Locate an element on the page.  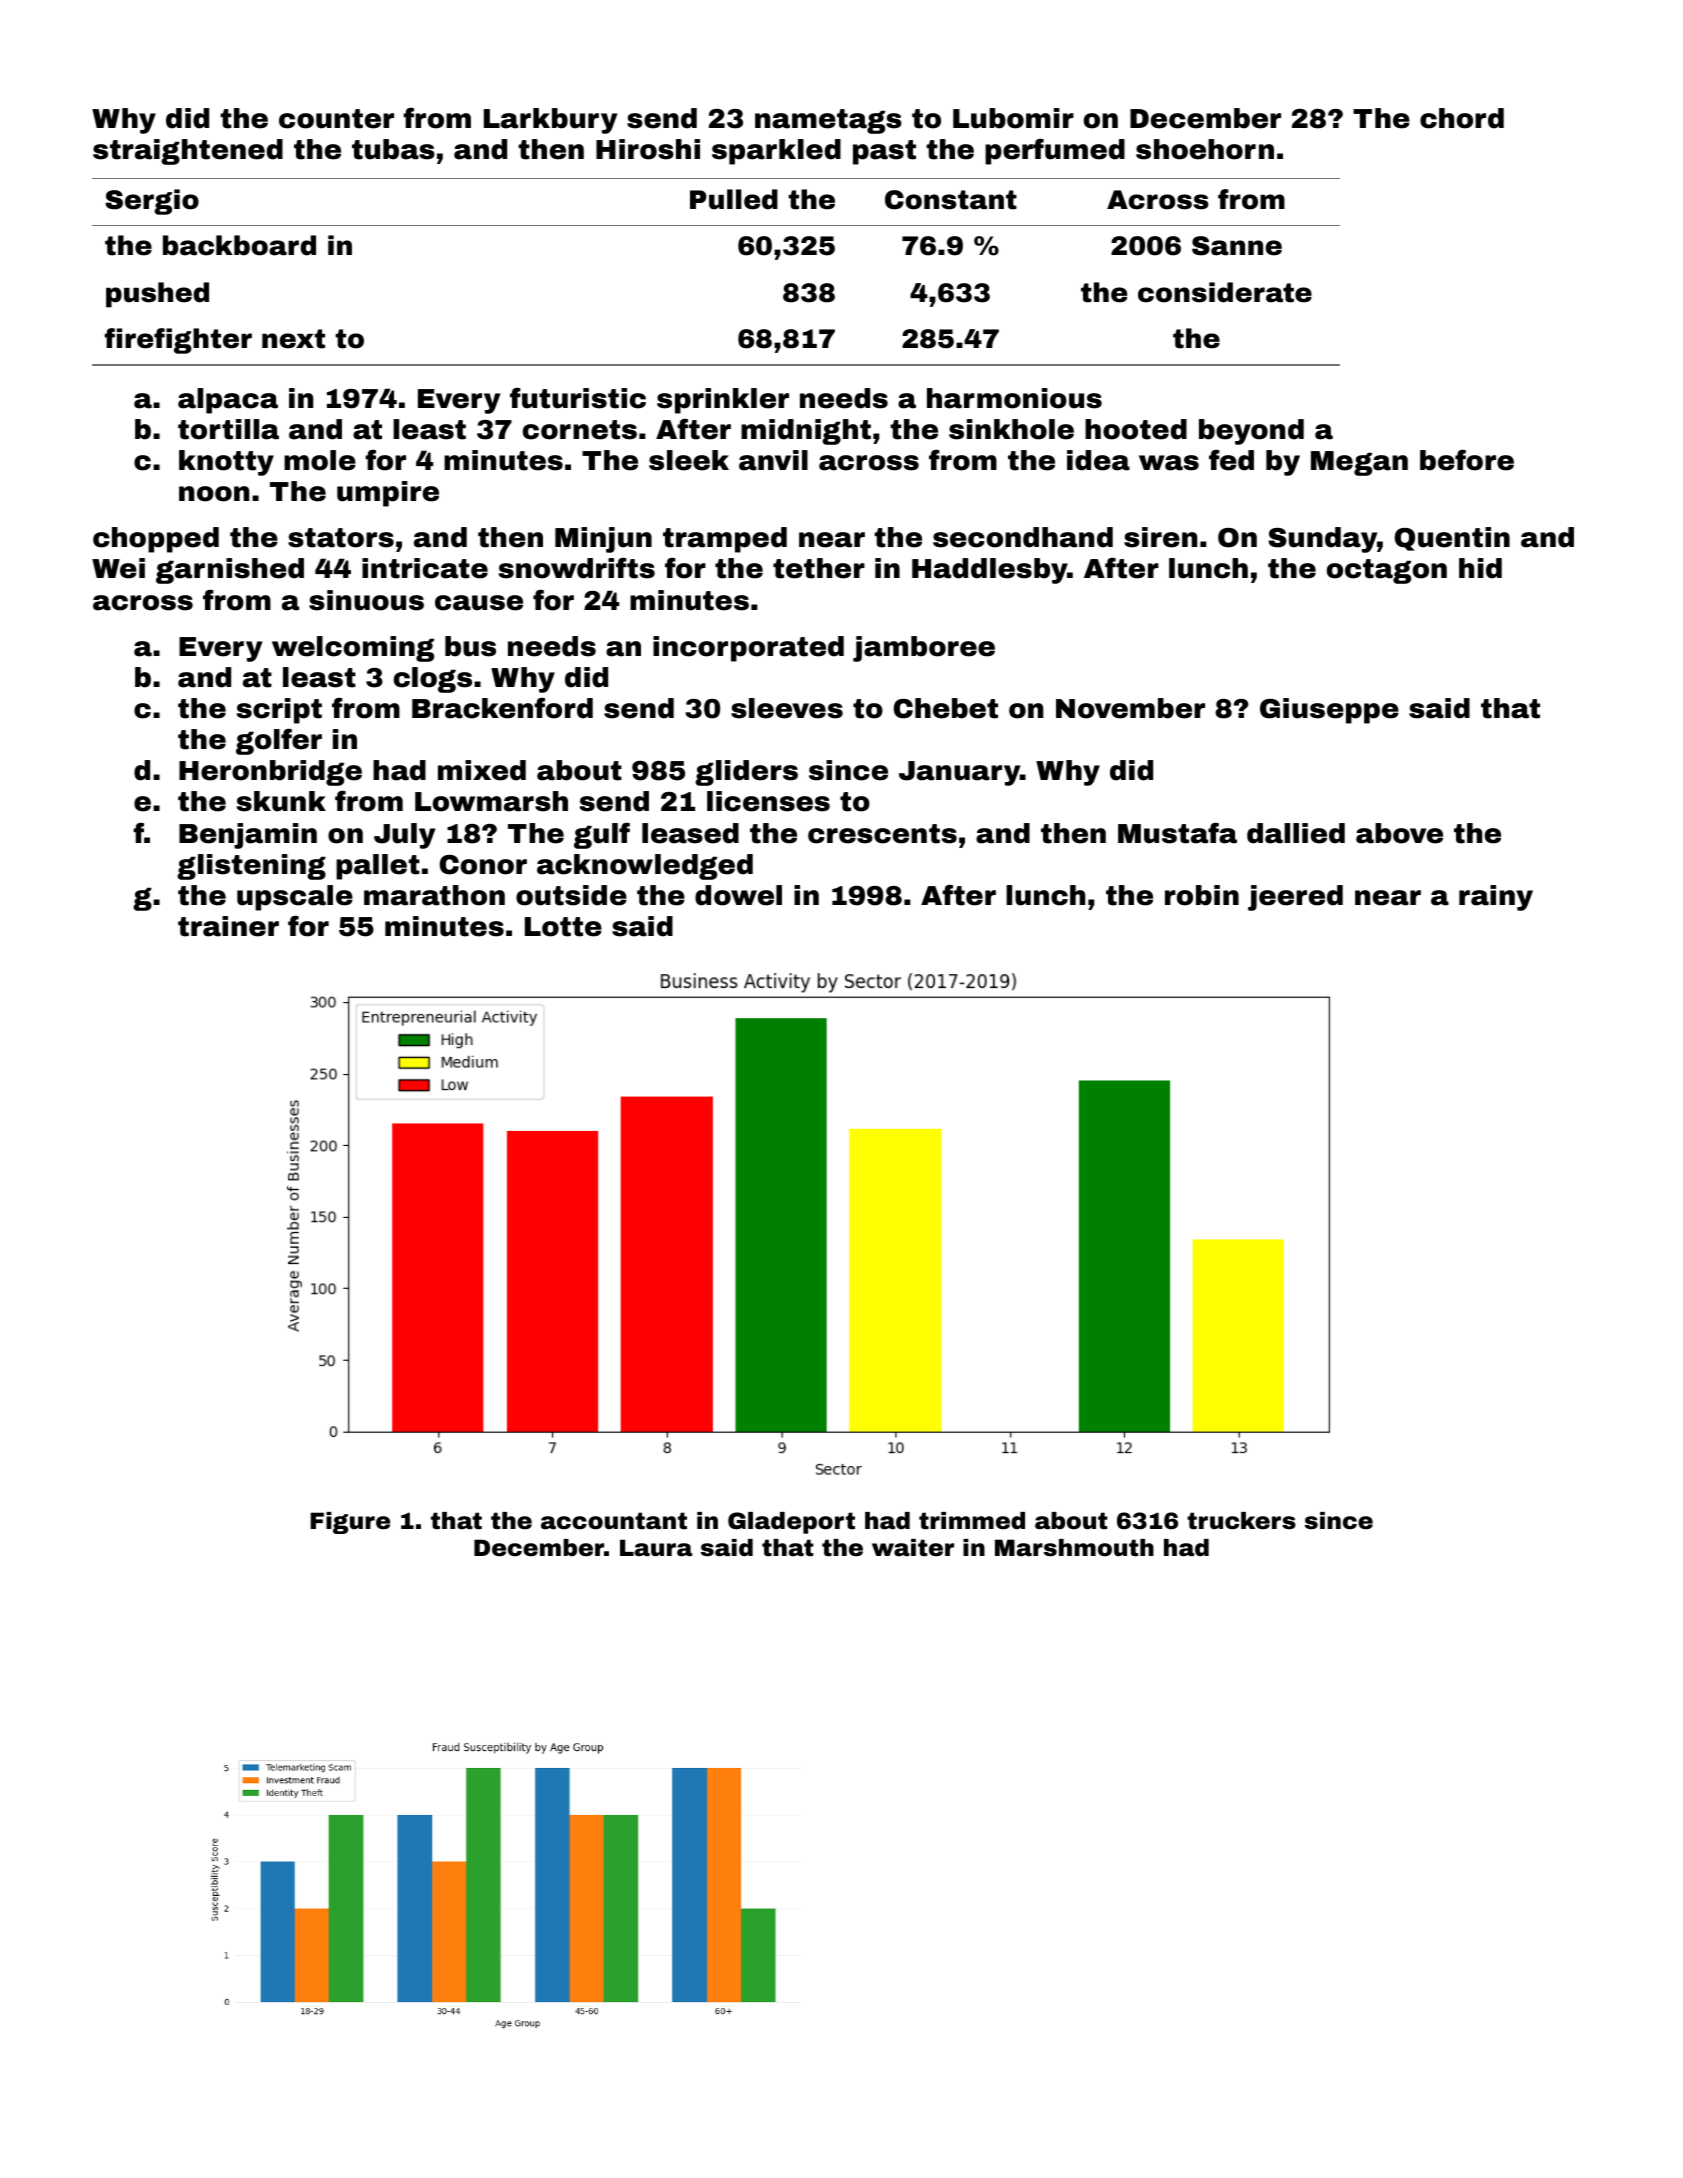
golfer is located at coordinates (279, 742).
